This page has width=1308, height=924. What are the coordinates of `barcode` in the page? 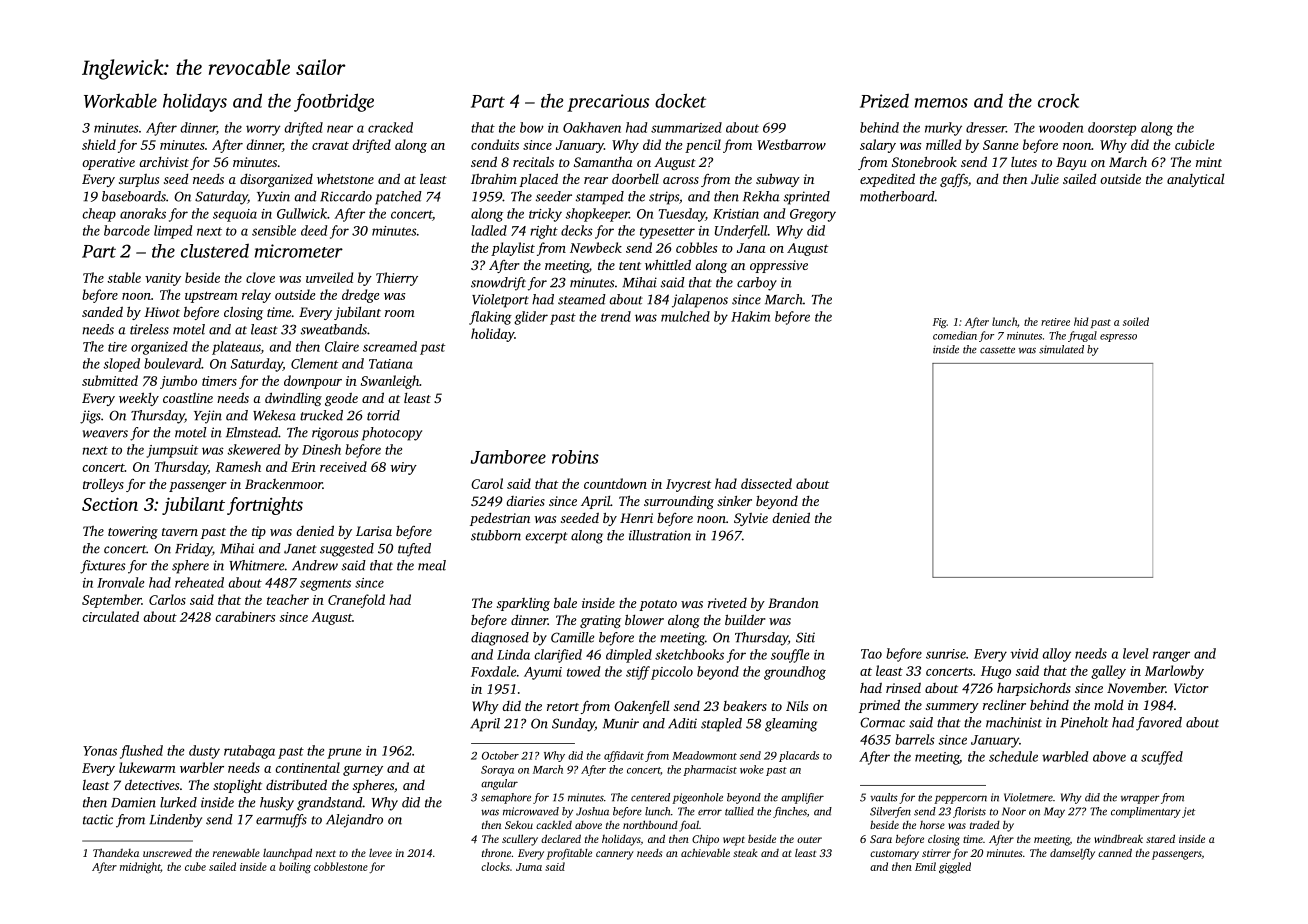 It's located at (127, 230).
